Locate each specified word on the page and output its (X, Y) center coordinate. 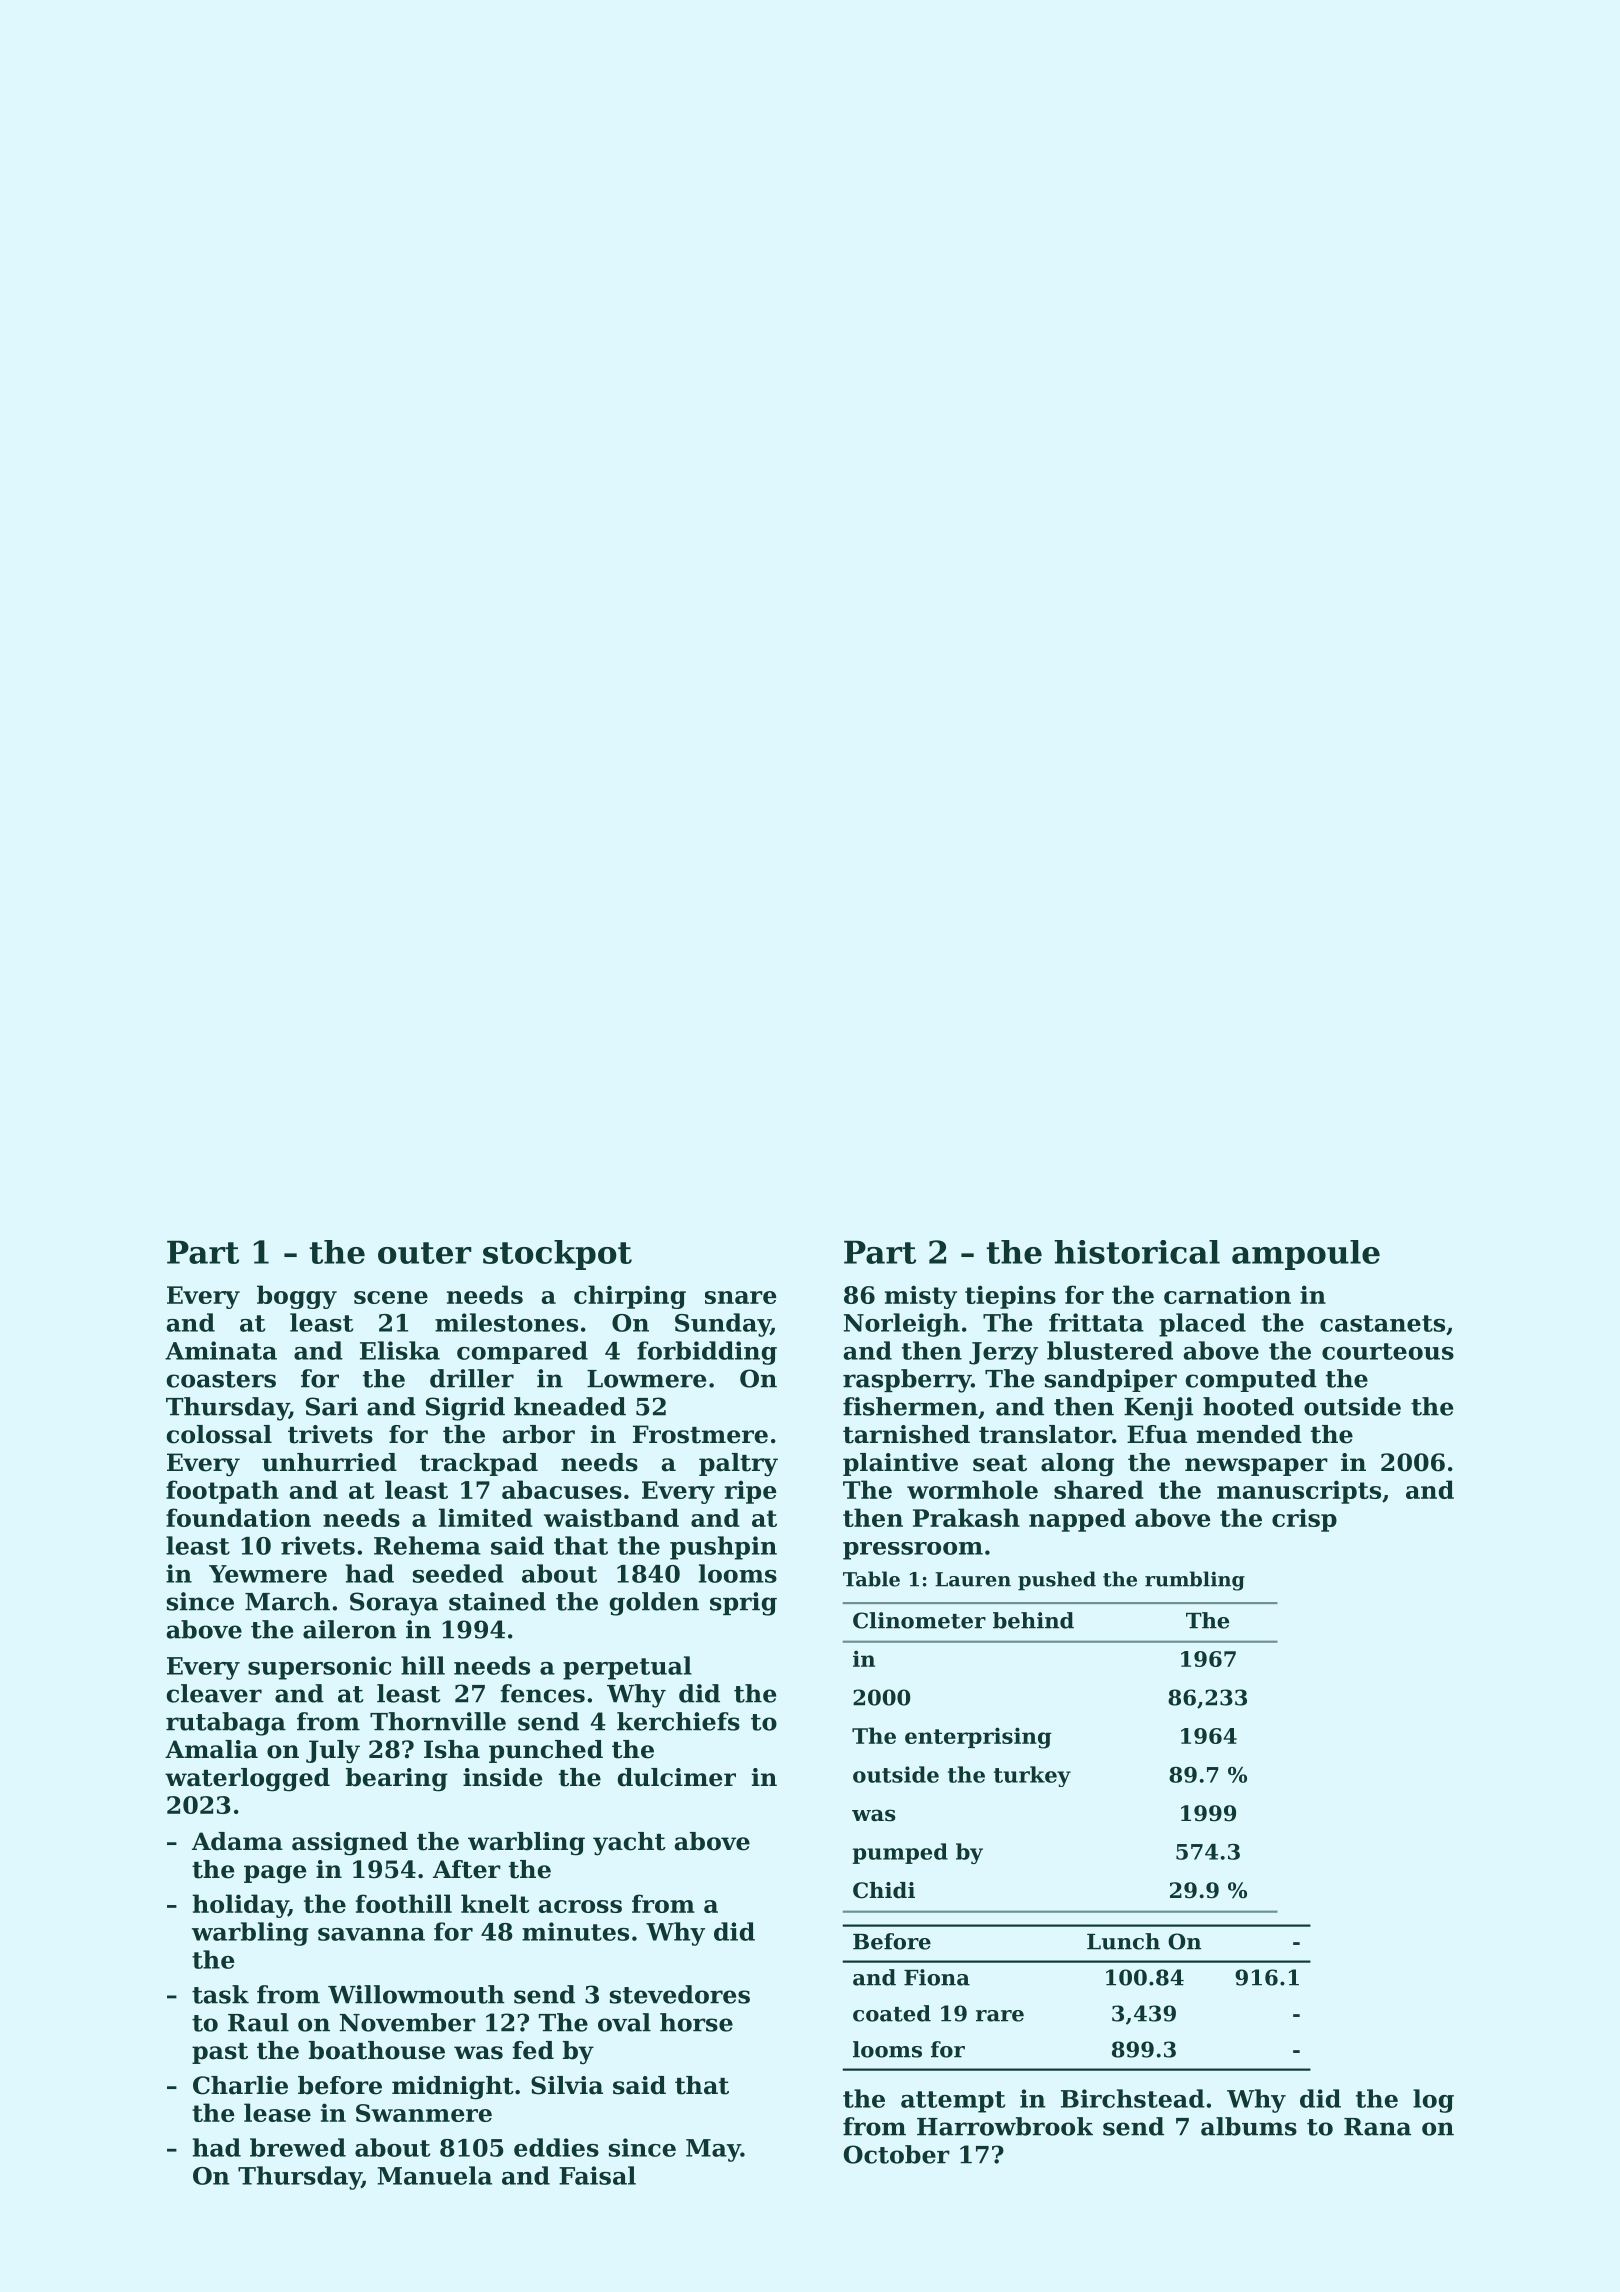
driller (472, 1378)
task (220, 1994)
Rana (1377, 2127)
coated (892, 2013)
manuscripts (1299, 1492)
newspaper (1256, 1467)
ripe (751, 1492)
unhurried (329, 1462)
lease (277, 2112)
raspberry (907, 1381)
